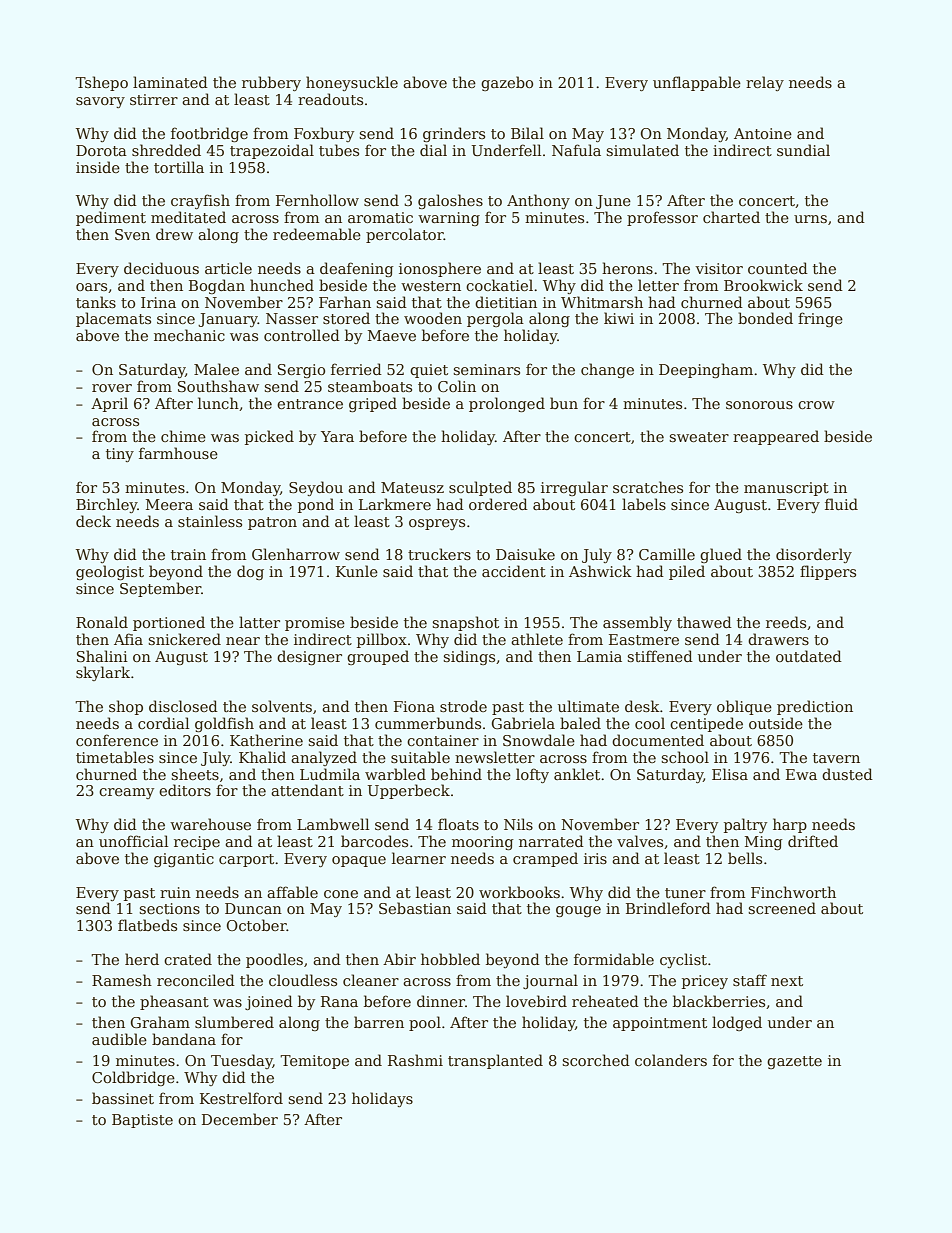  What do you see at coordinates (514, 571) in the document?
I see `accident` at bounding box center [514, 571].
